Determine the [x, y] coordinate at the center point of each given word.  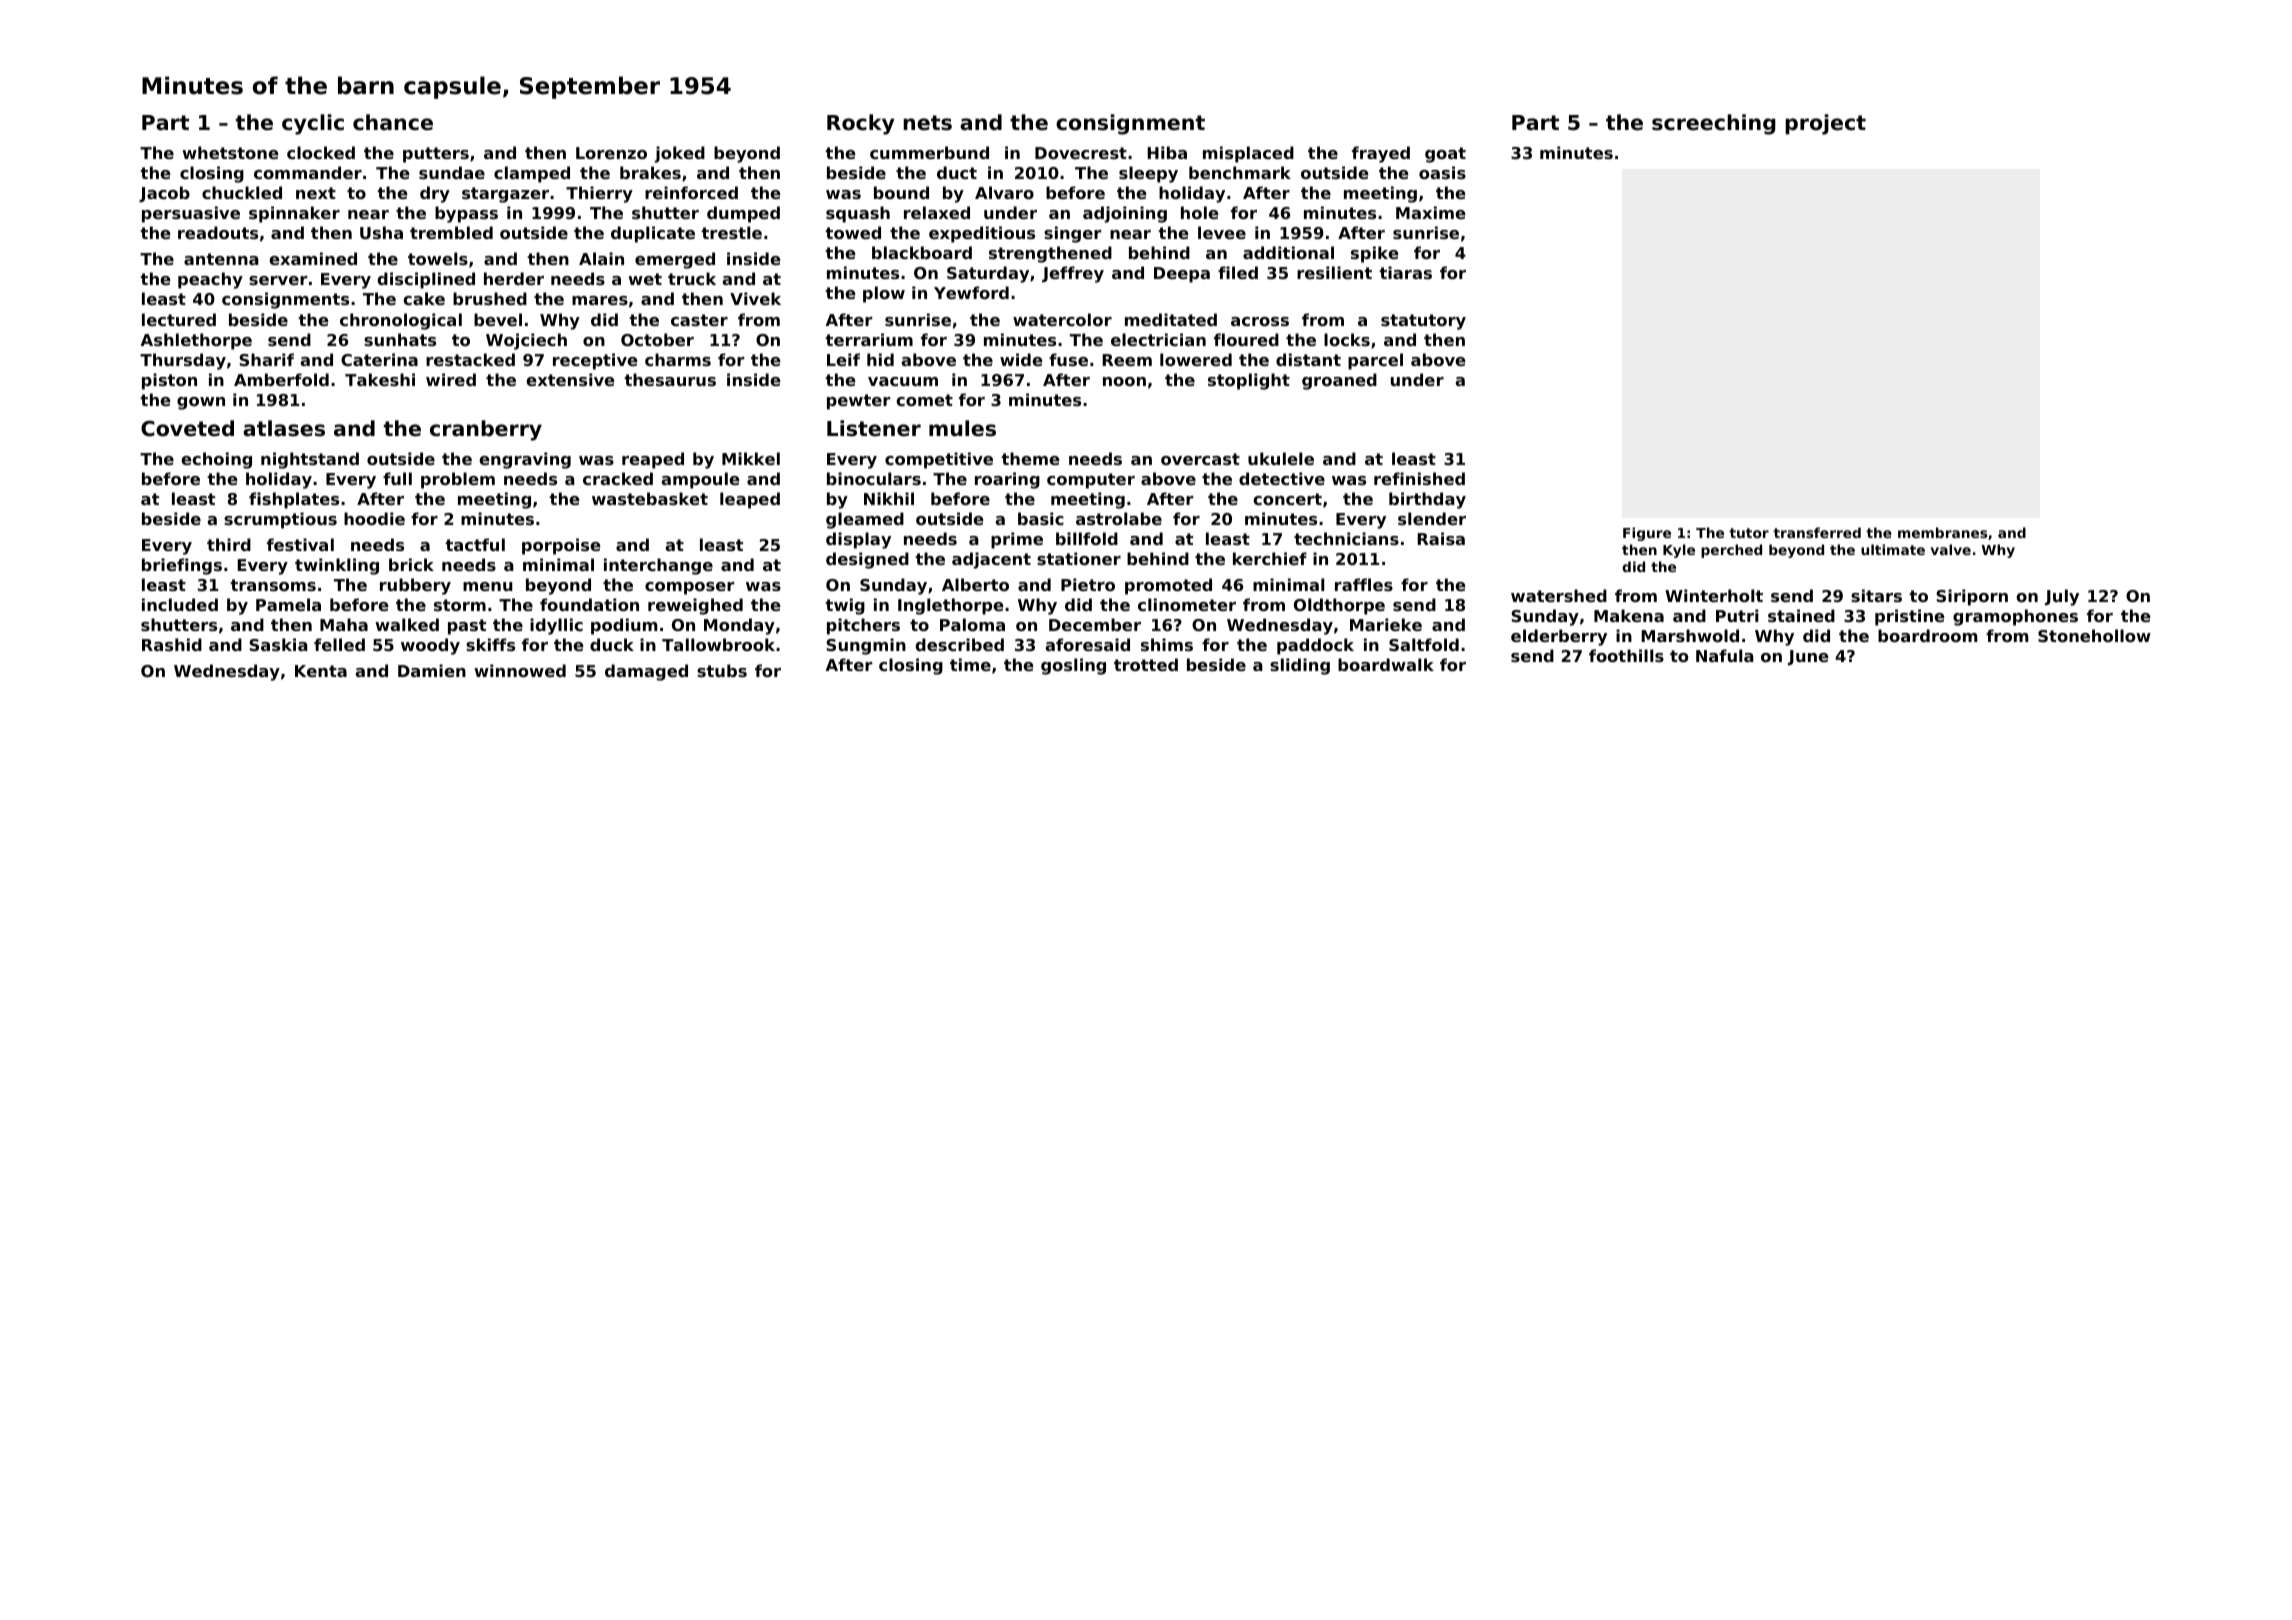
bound [901, 192]
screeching [1714, 124]
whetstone [230, 152]
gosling [1073, 666]
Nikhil [889, 498]
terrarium [869, 339]
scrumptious [280, 520]
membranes [1942, 532]
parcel [1375, 361]
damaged [646, 672]
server [278, 280]
